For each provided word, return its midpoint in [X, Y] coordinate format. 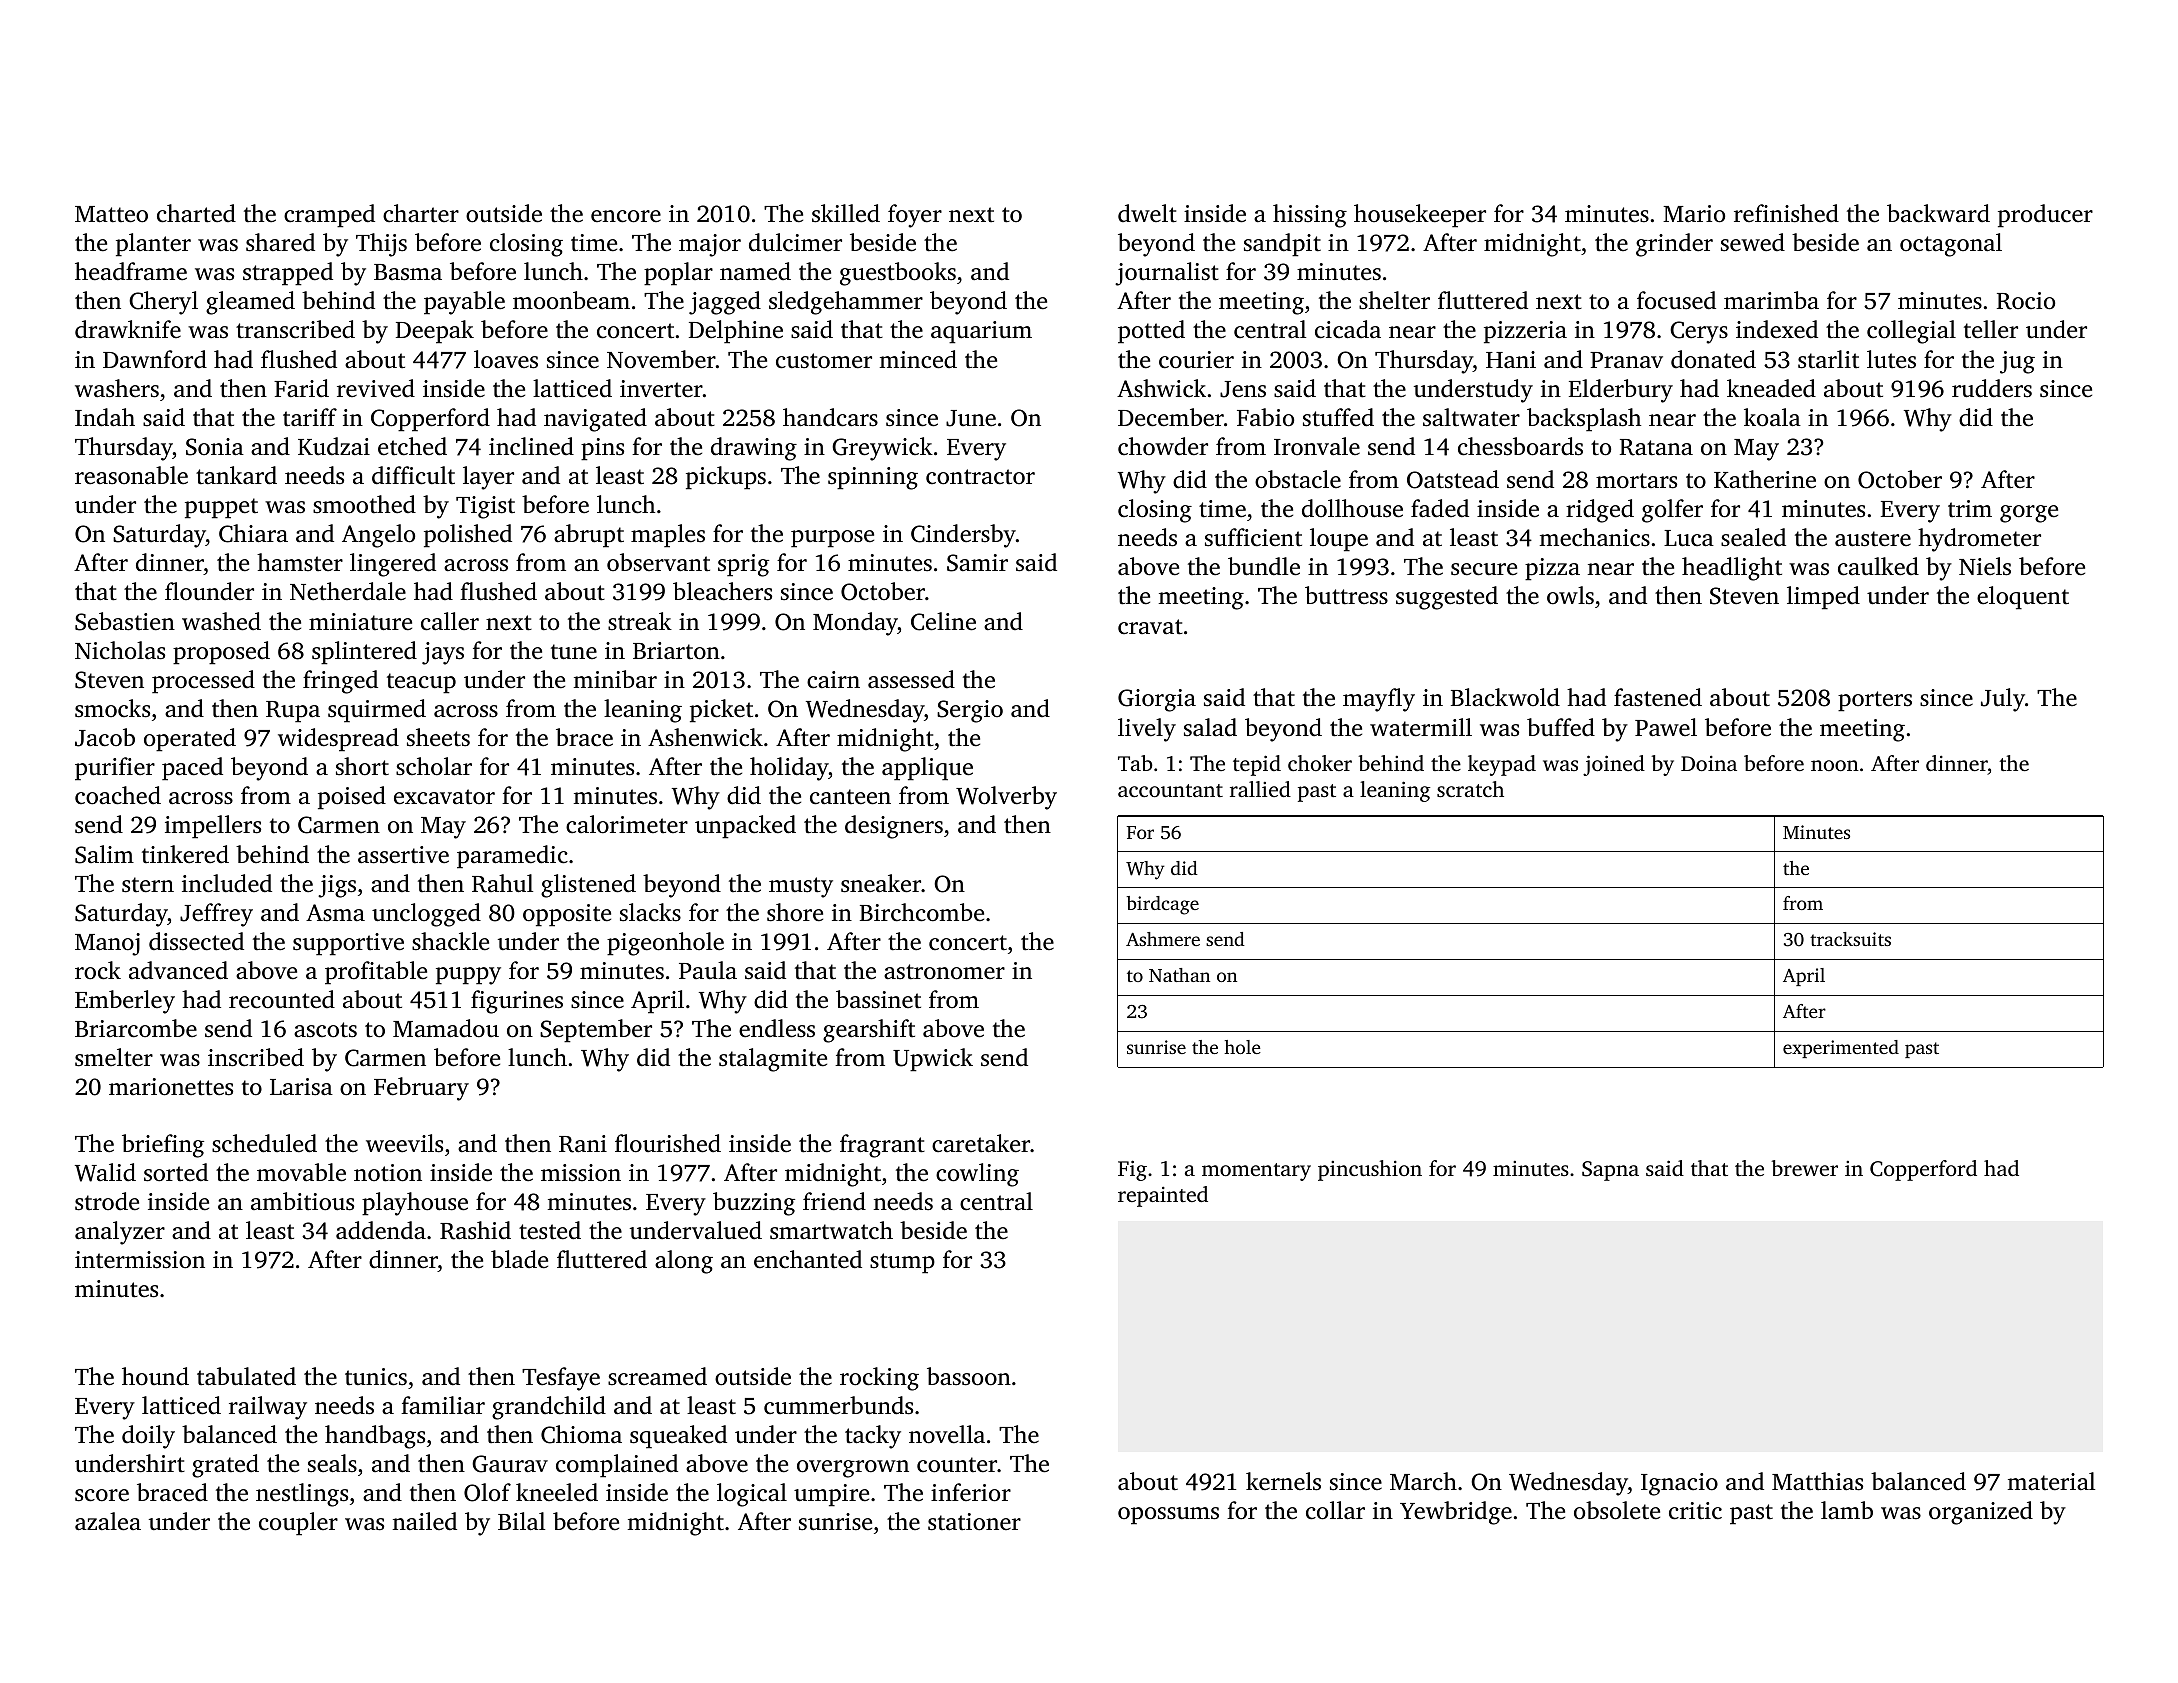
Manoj [107, 944]
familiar [443, 1405]
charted [196, 213]
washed [221, 621]
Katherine [1765, 479]
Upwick [933, 1060]
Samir [977, 563]
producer [2045, 216]
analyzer [120, 1233]
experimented [1841, 1049]
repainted [1163, 1196]
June [971, 418]
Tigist [485, 507]
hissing [1310, 216]
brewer [1804, 1168]
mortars [1636, 481]
